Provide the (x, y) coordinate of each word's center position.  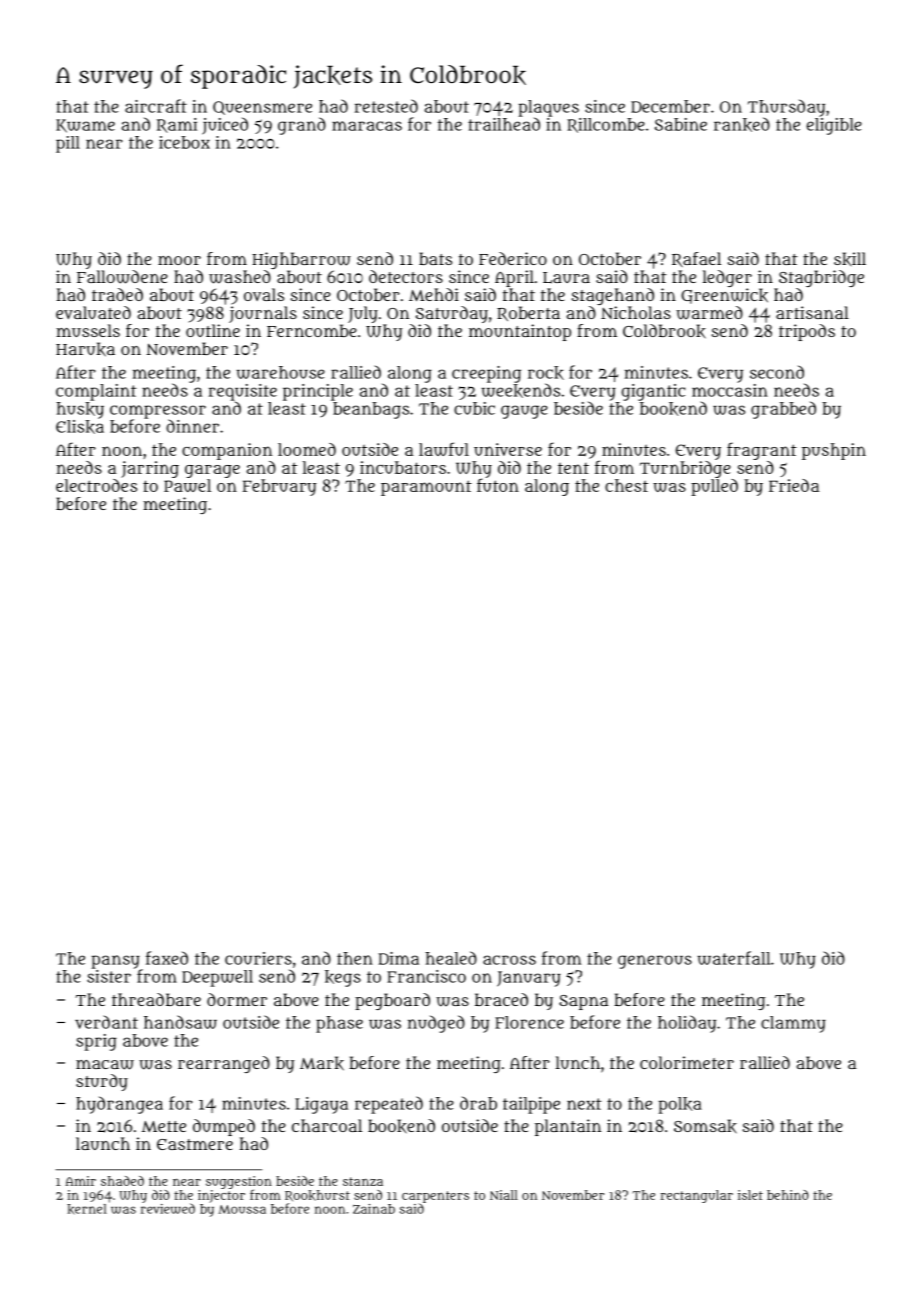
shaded (122, 1181)
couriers (258, 958)
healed (451, 958)
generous (655, 962)
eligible (834, 126)
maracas (367, 126)
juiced (225, 126)
